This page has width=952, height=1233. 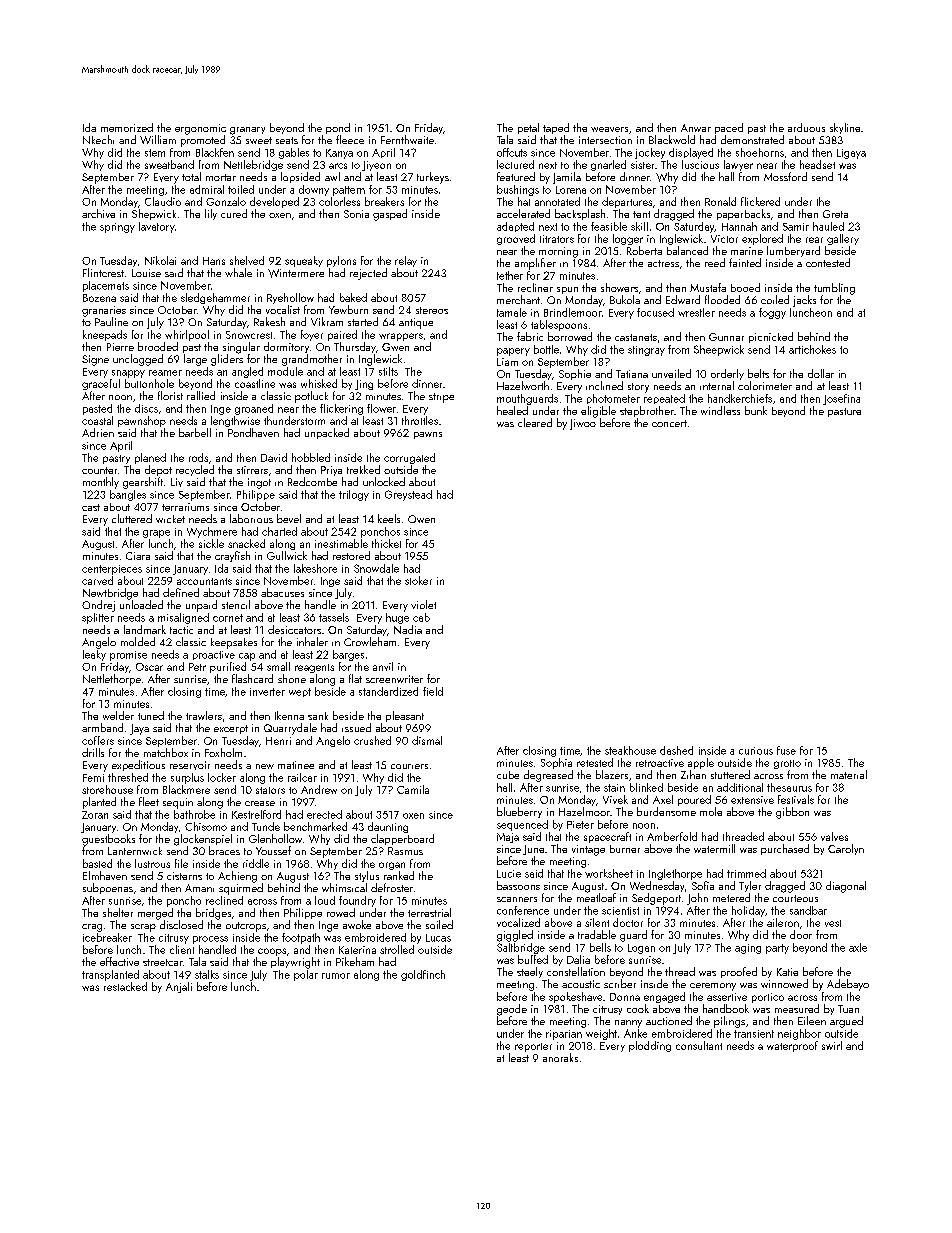 I want to click on dismal, so click(x=427, y=740).
